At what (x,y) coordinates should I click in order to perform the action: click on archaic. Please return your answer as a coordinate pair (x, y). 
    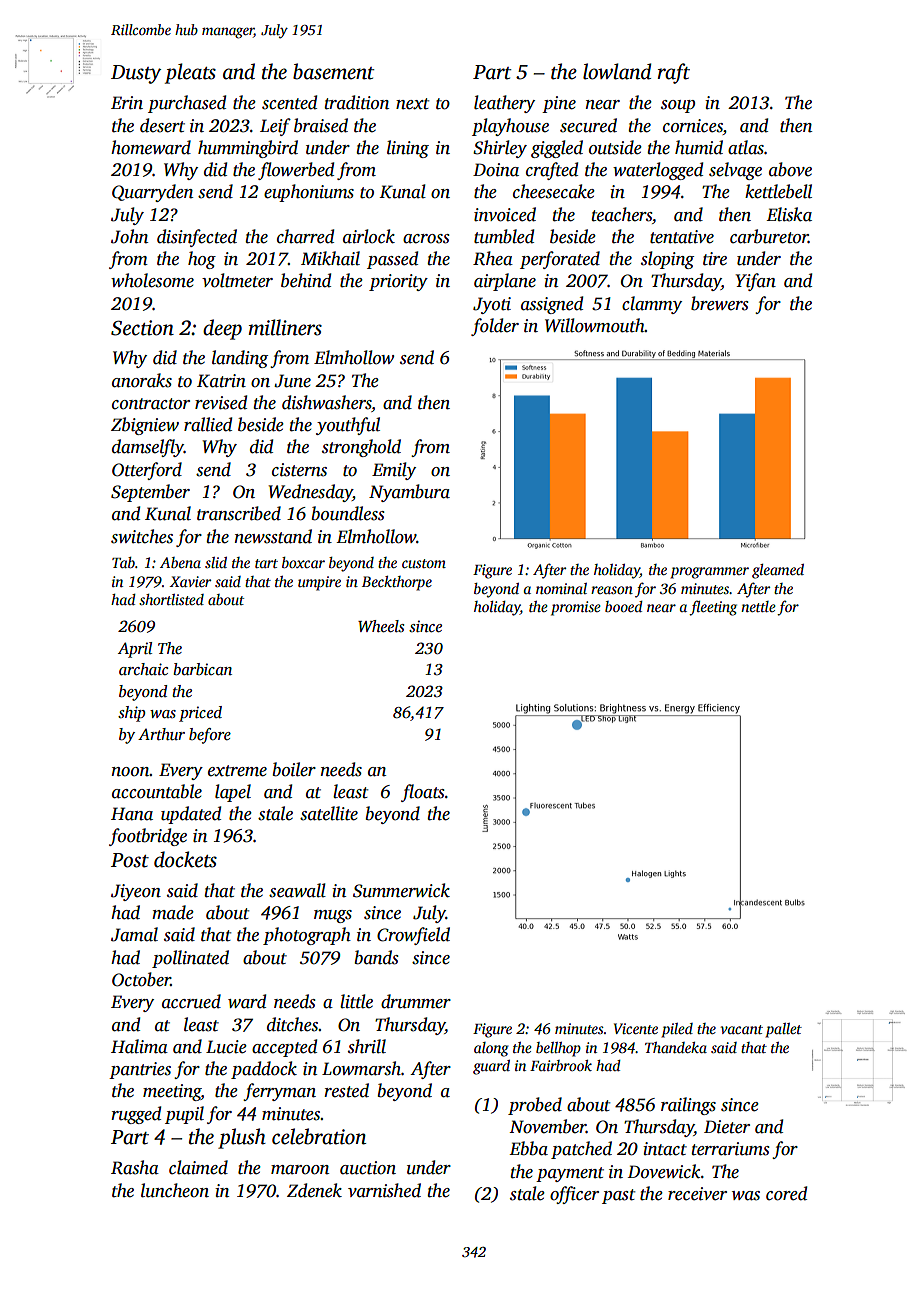
    Looking at the image, I should click on (143, 669).
